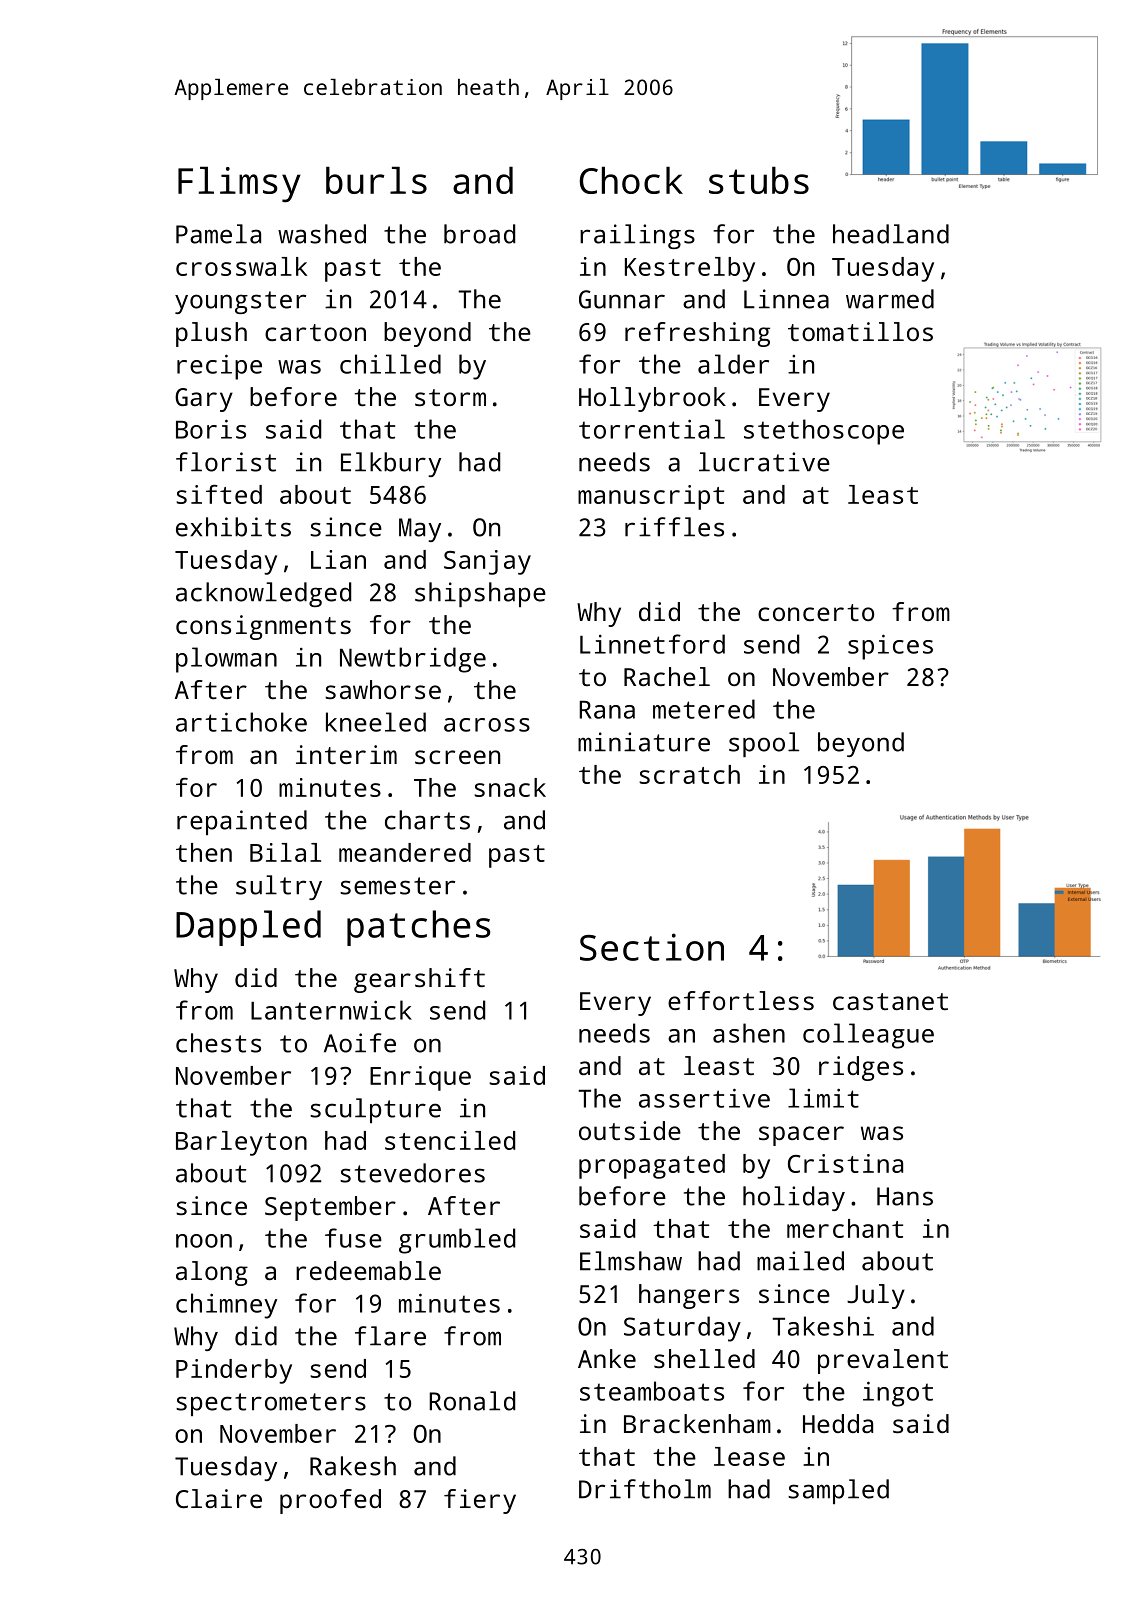 This screenshot has height=1601, width=1127. Describe the element at coordinates (263, 627) in the screenshot. I see `consignments` at that location.
